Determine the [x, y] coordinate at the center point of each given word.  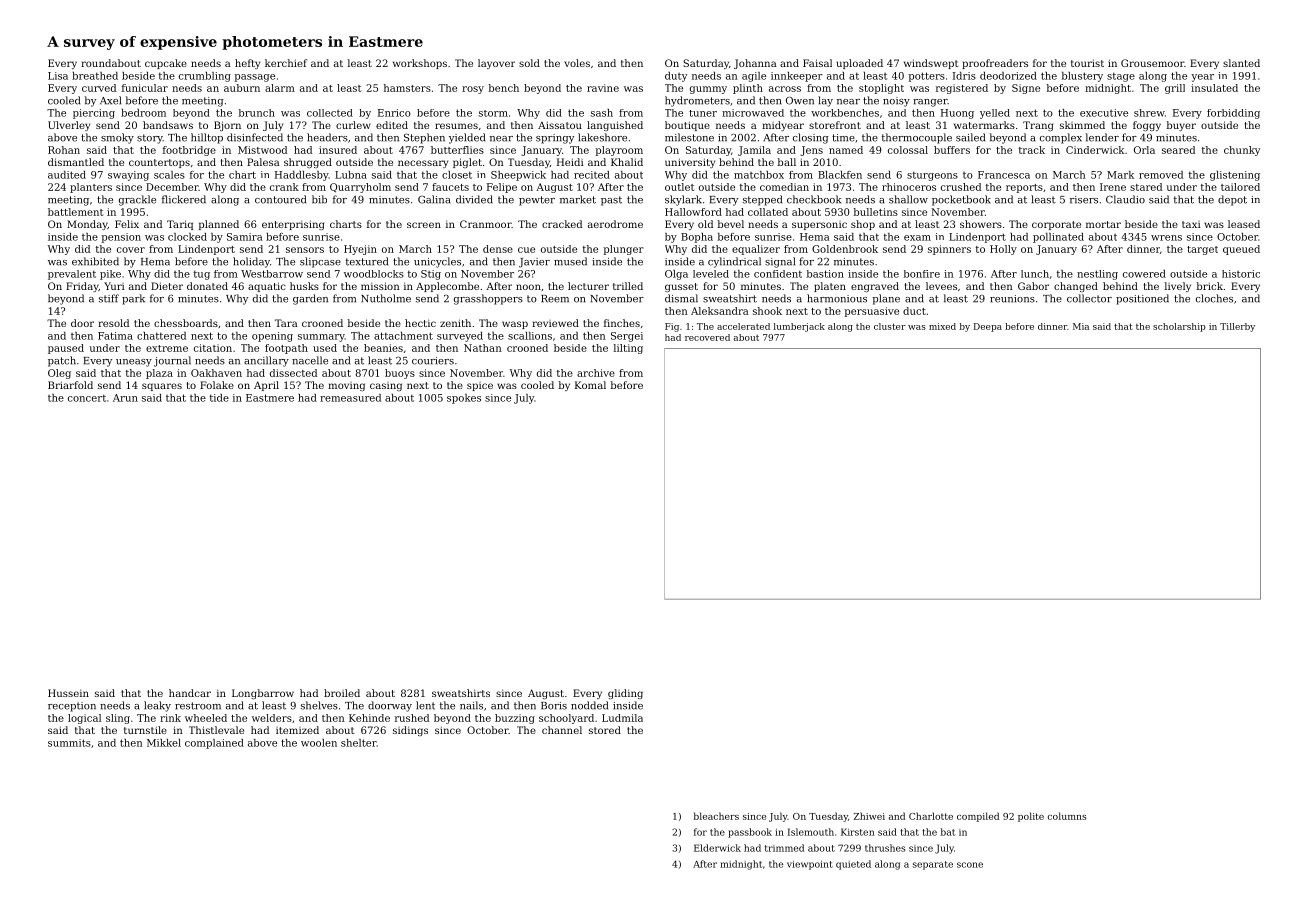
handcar [190, 693]
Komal [590, 385]
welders [272, 718]
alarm [280, 88]
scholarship [1179, 327]
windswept [931, 64]
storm [493, 113]
